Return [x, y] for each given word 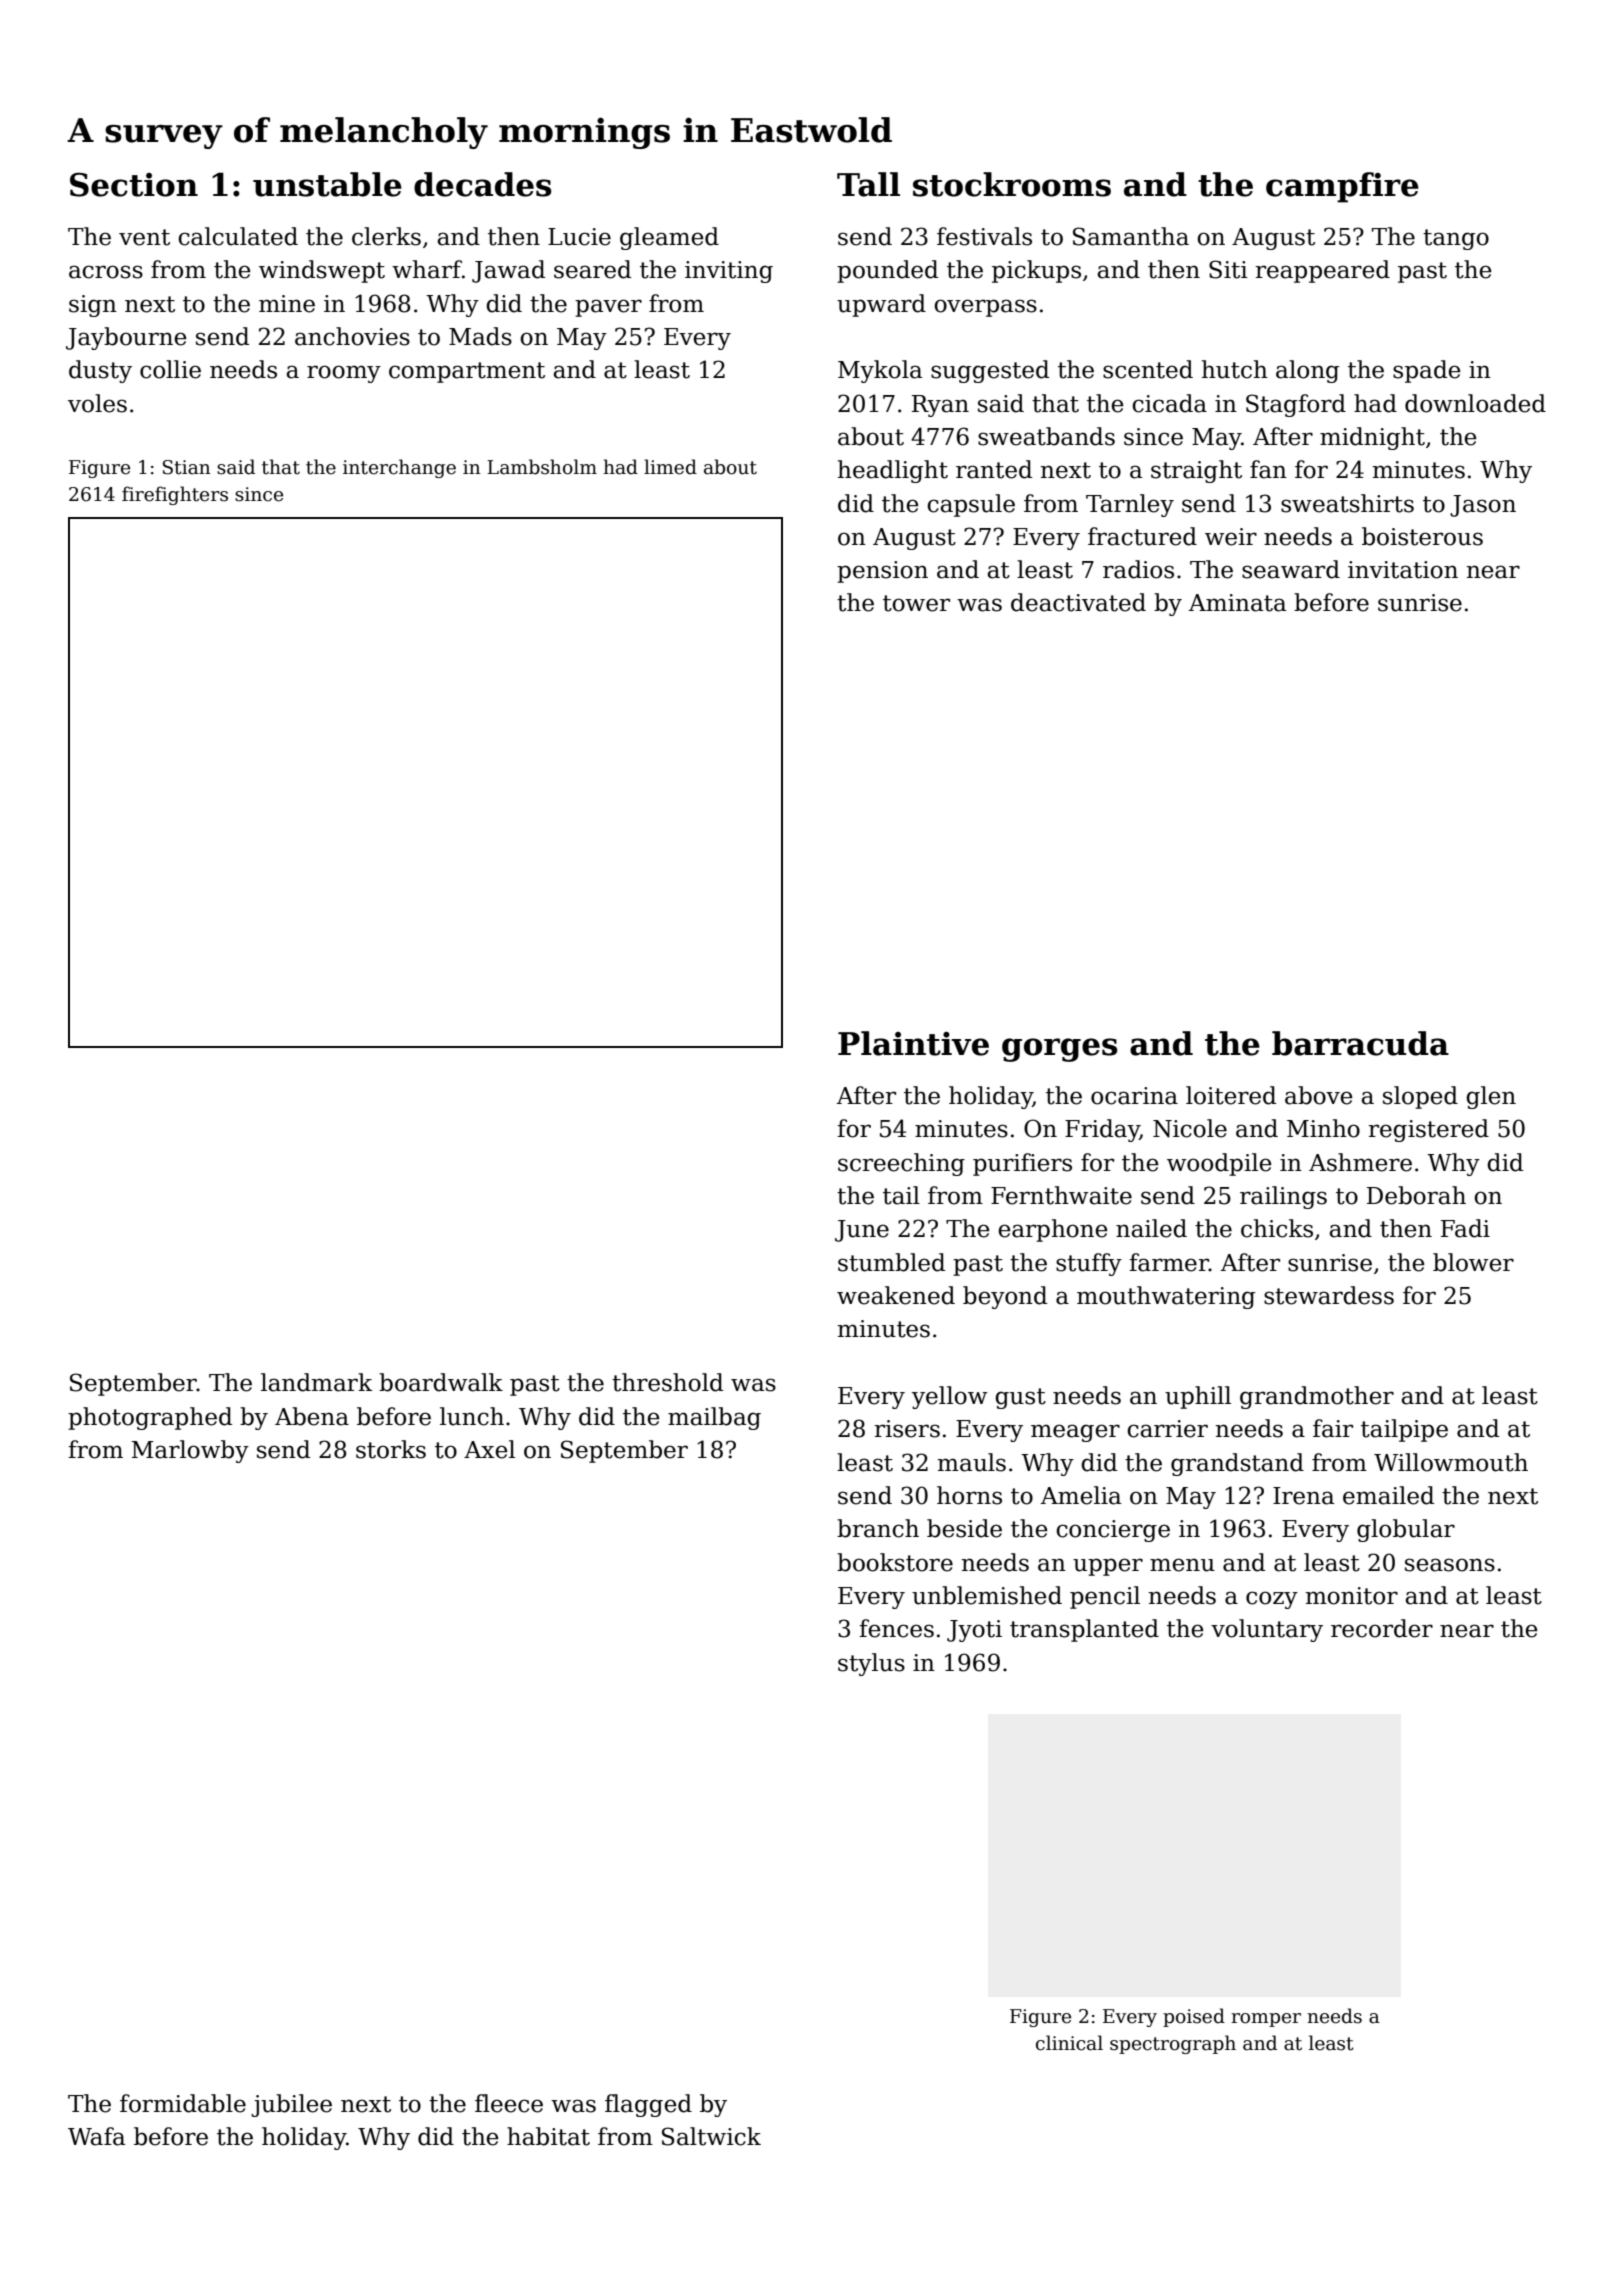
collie [170, 369]
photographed [150, 1418]
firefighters [175, 495]
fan [1268, 469]
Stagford [1296, 405]
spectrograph [1173, 2044]
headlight [893, 471]
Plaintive [913, 1043]
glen [1491, 1097]
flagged [648, 2105]
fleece [509, 2103]
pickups [1036, 271]
